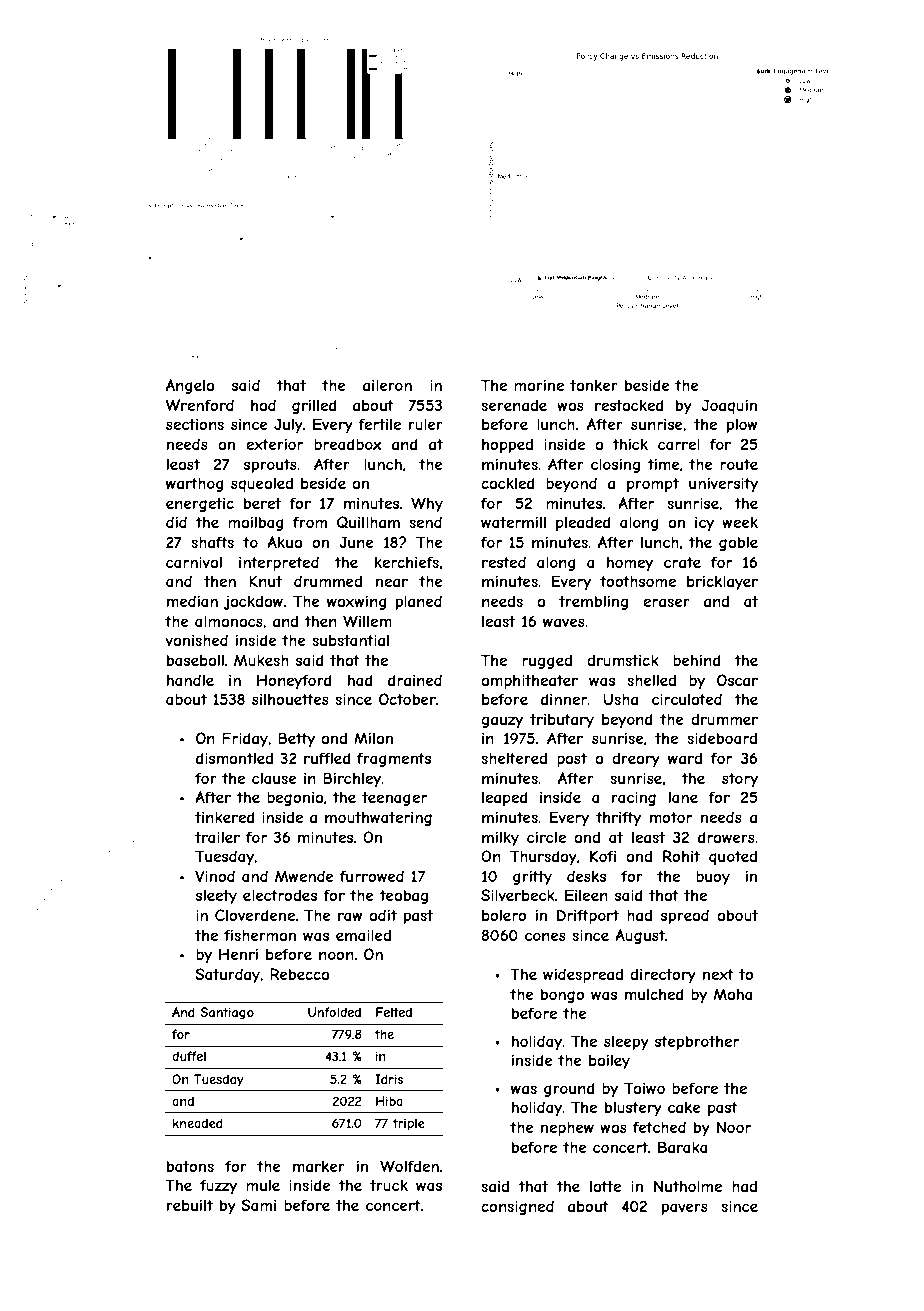  I want to click on Angela, so click(190, 386).
